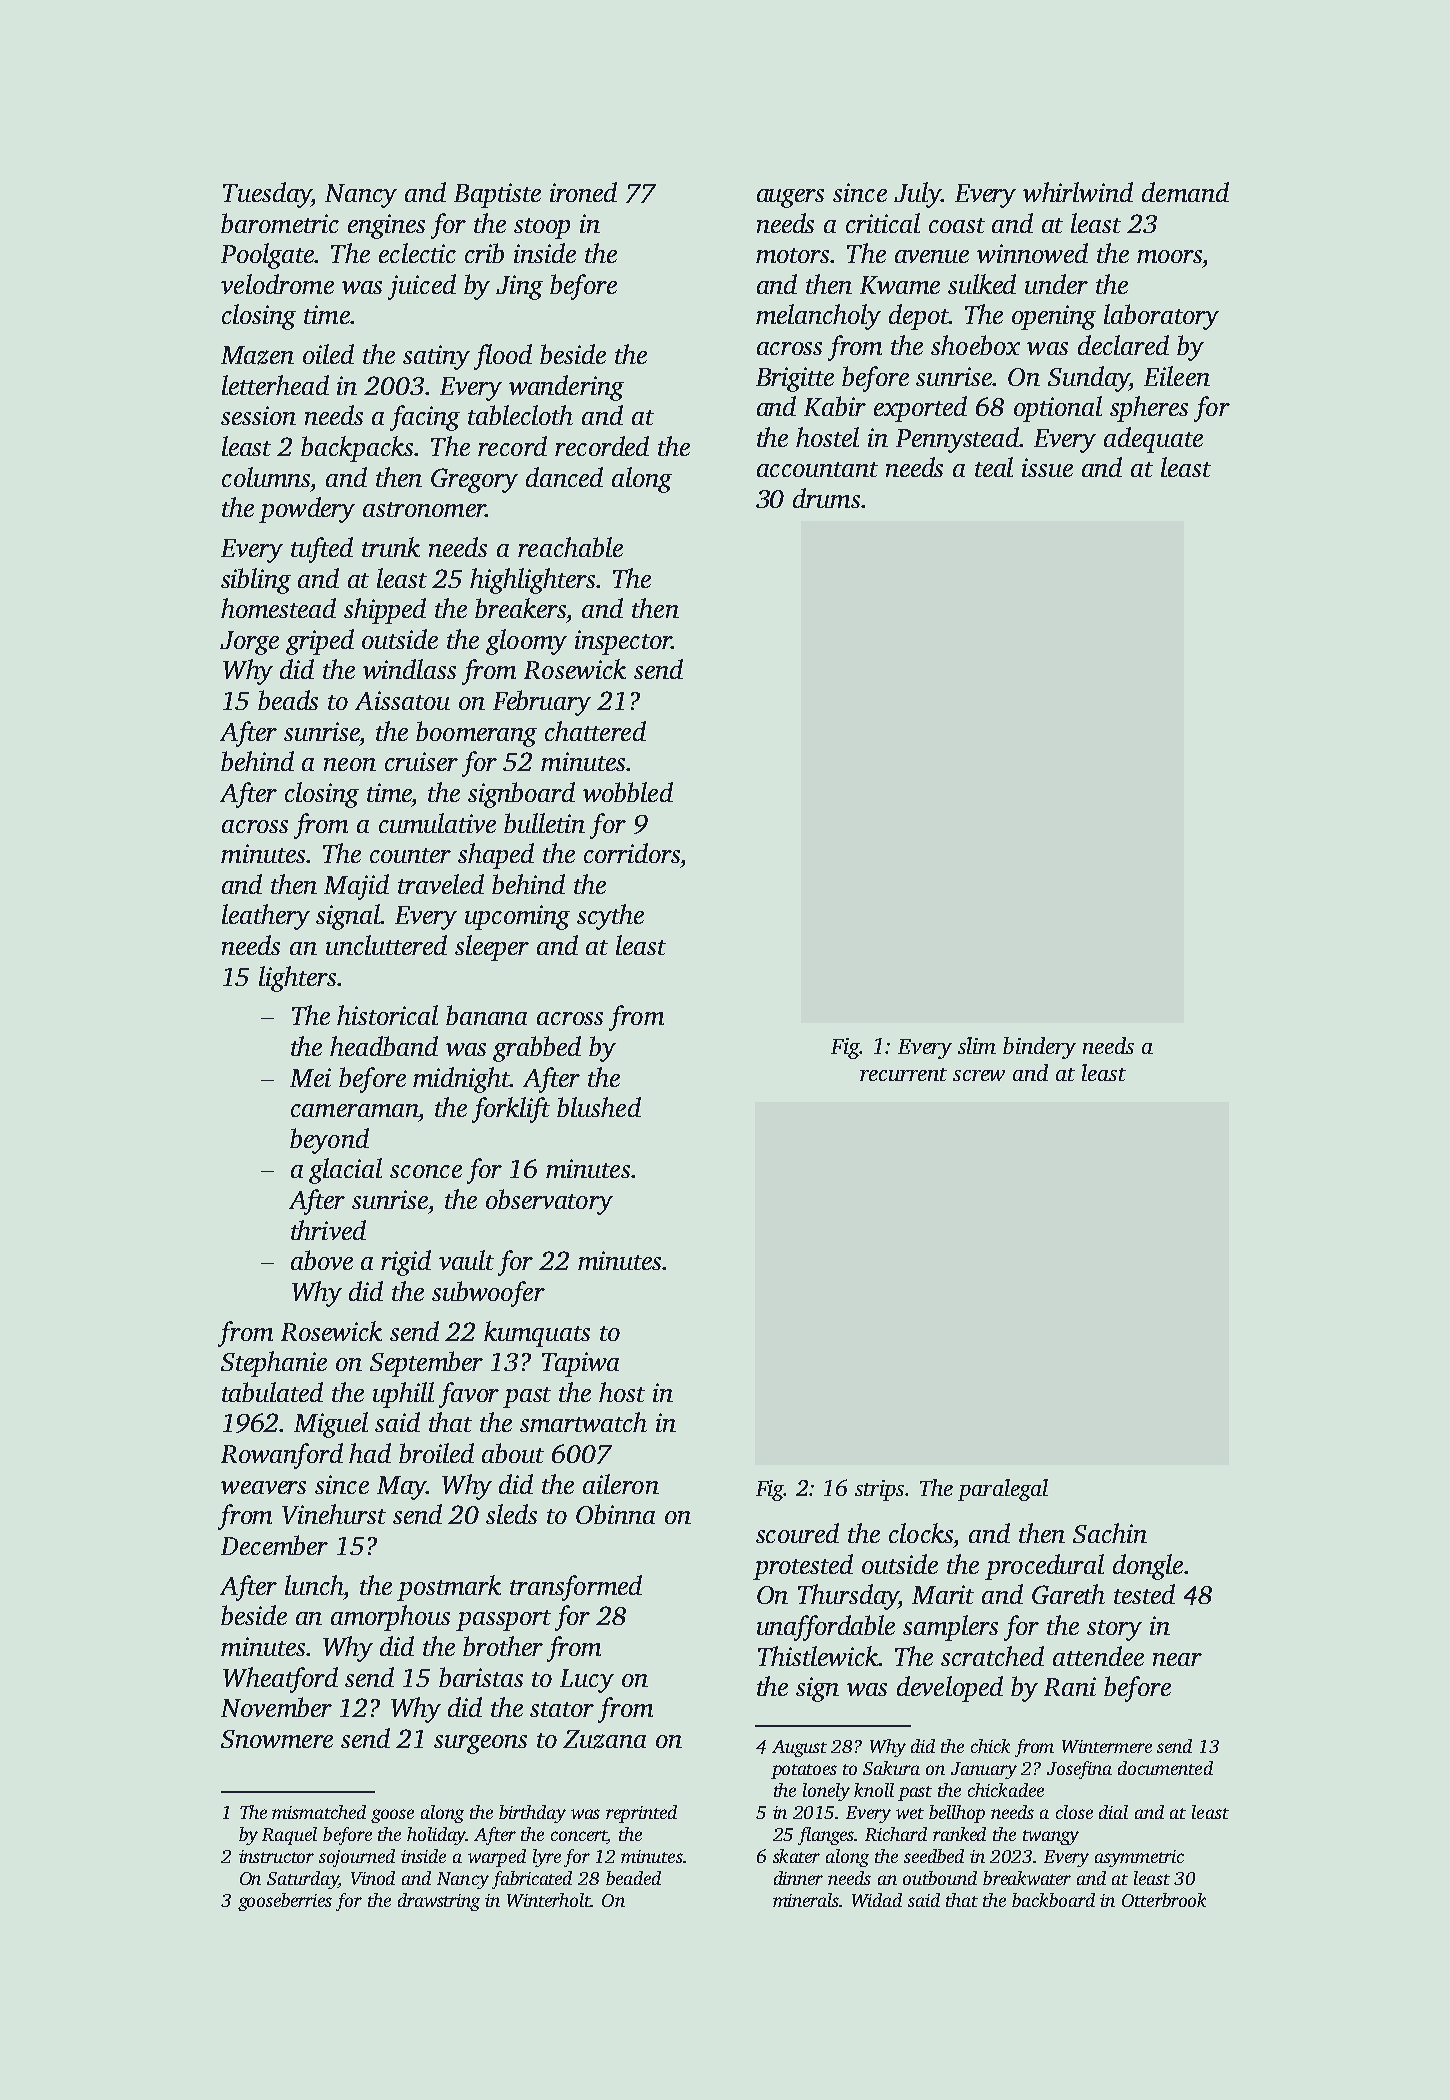  Describe the element at coordinates (386, 945) in the screenshot. I see `uncluttered` at that location.
